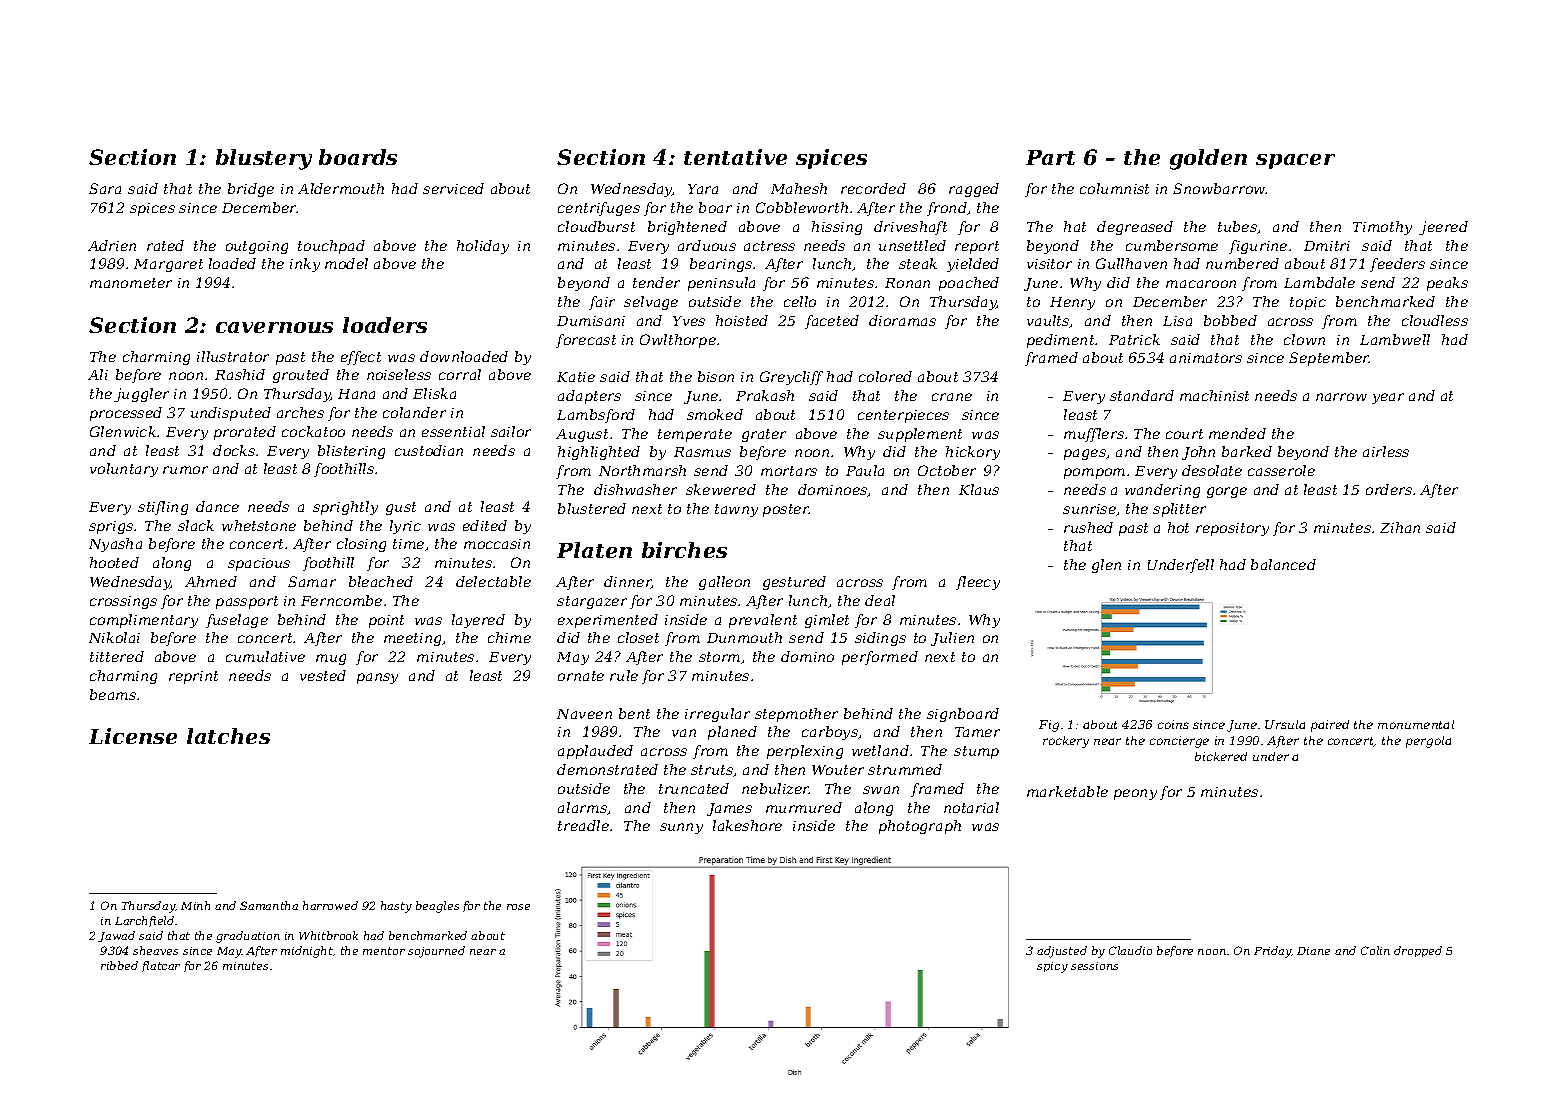 The height and width of the screenshot is (1102, 1558). I want to click on Ahmed, so click(211, 581).
